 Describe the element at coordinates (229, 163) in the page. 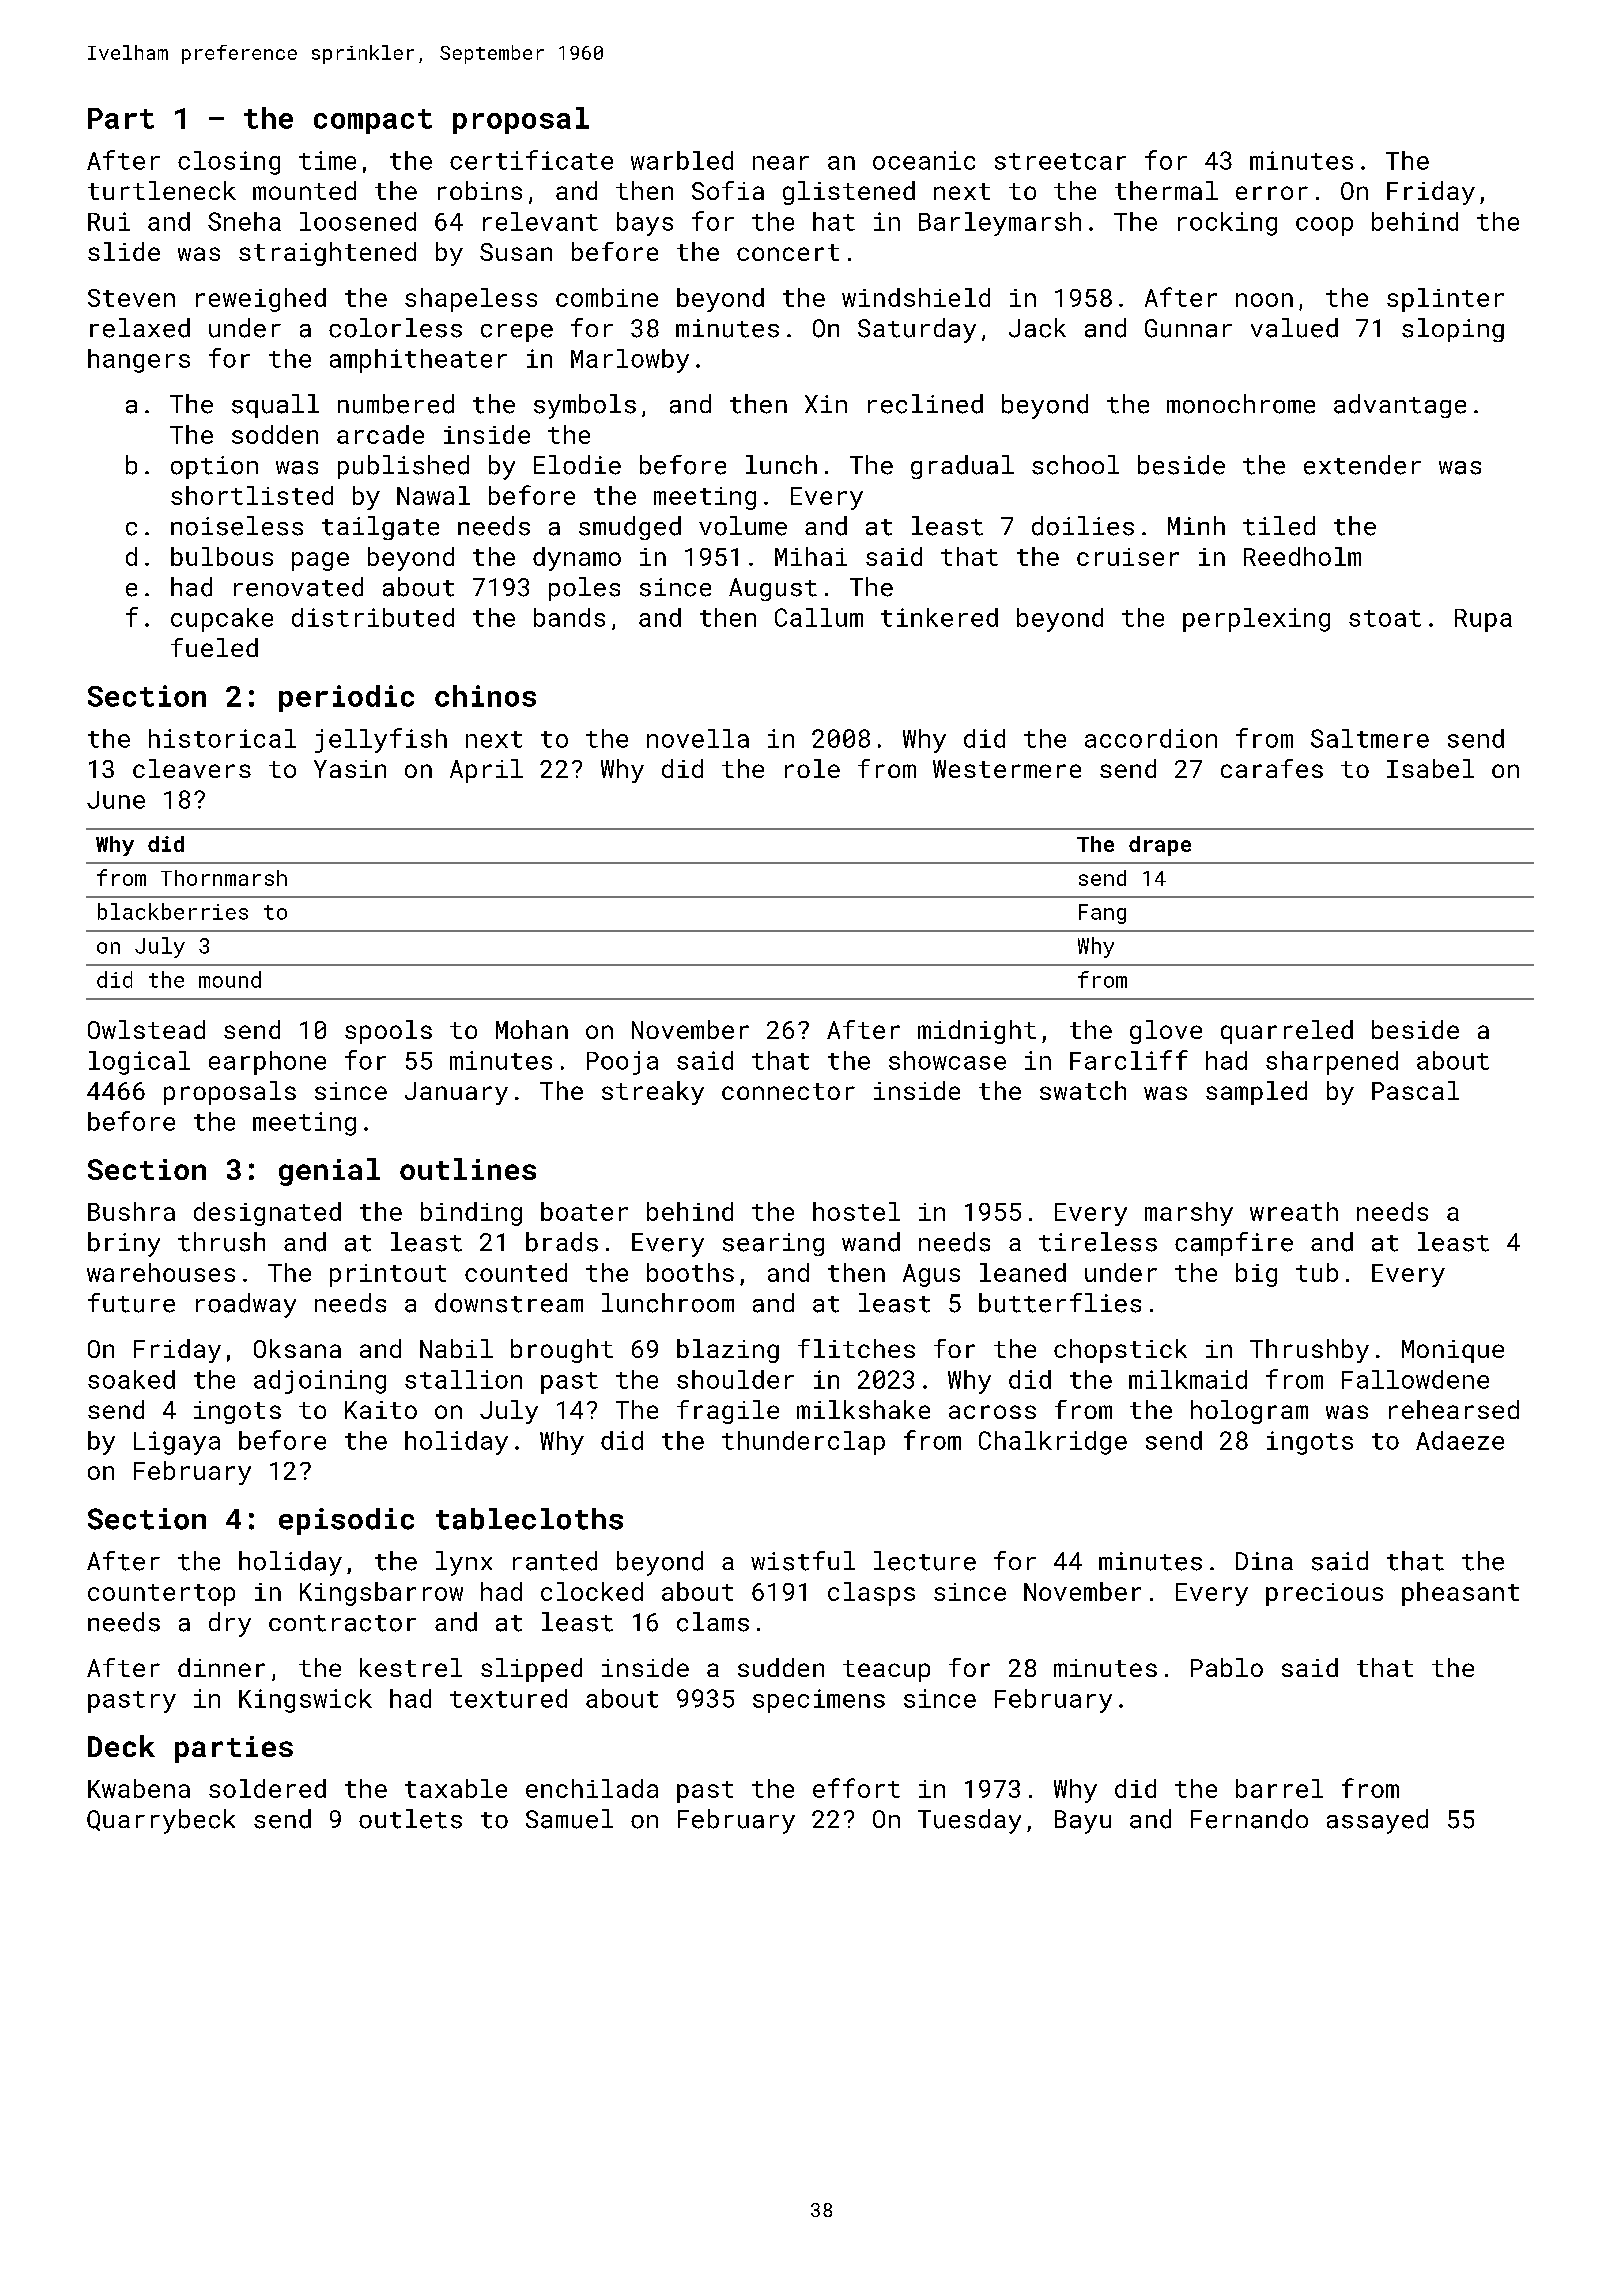

I see `closing` at that location.
